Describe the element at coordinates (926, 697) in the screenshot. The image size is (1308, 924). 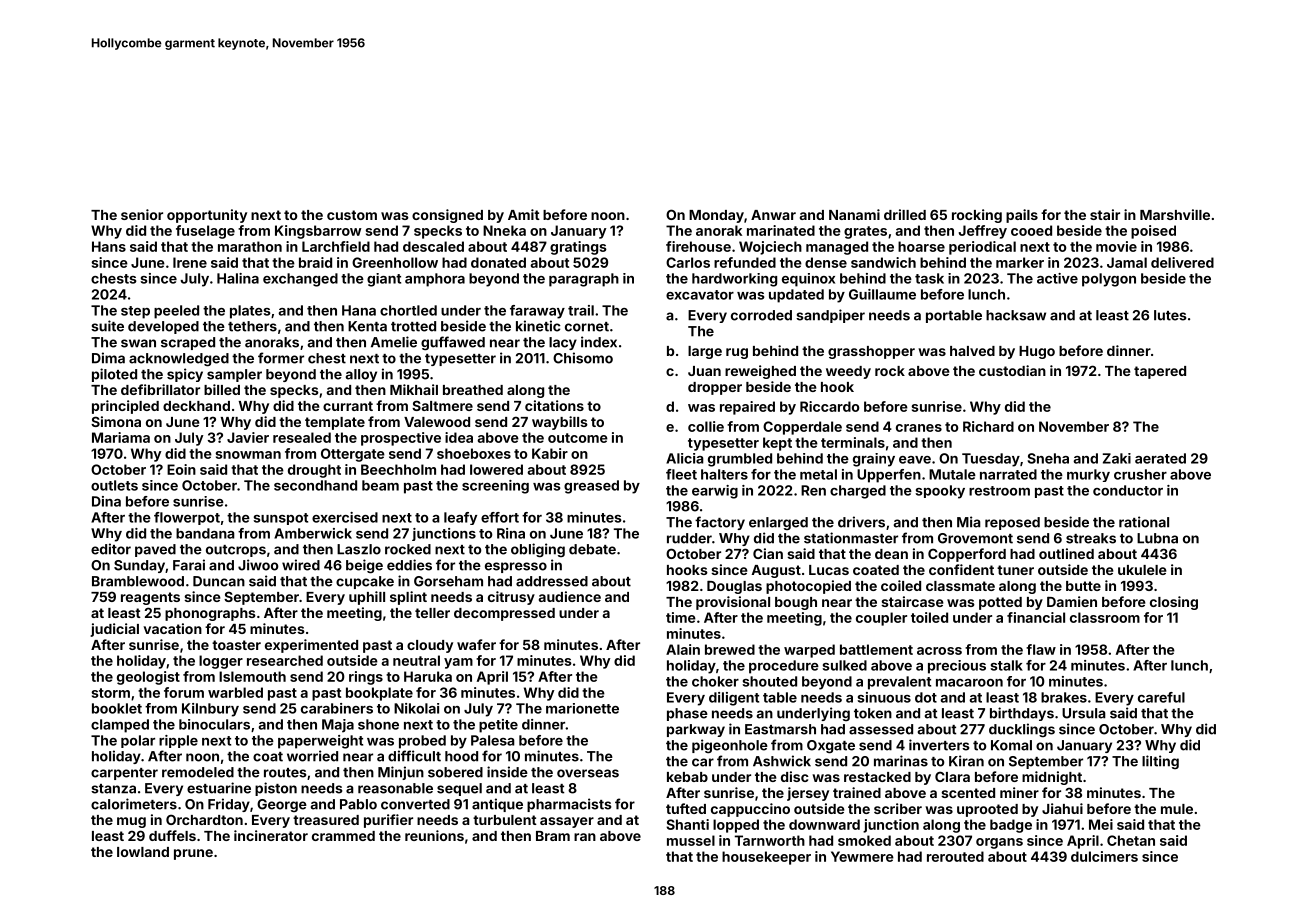
I see `dot` at that location.
